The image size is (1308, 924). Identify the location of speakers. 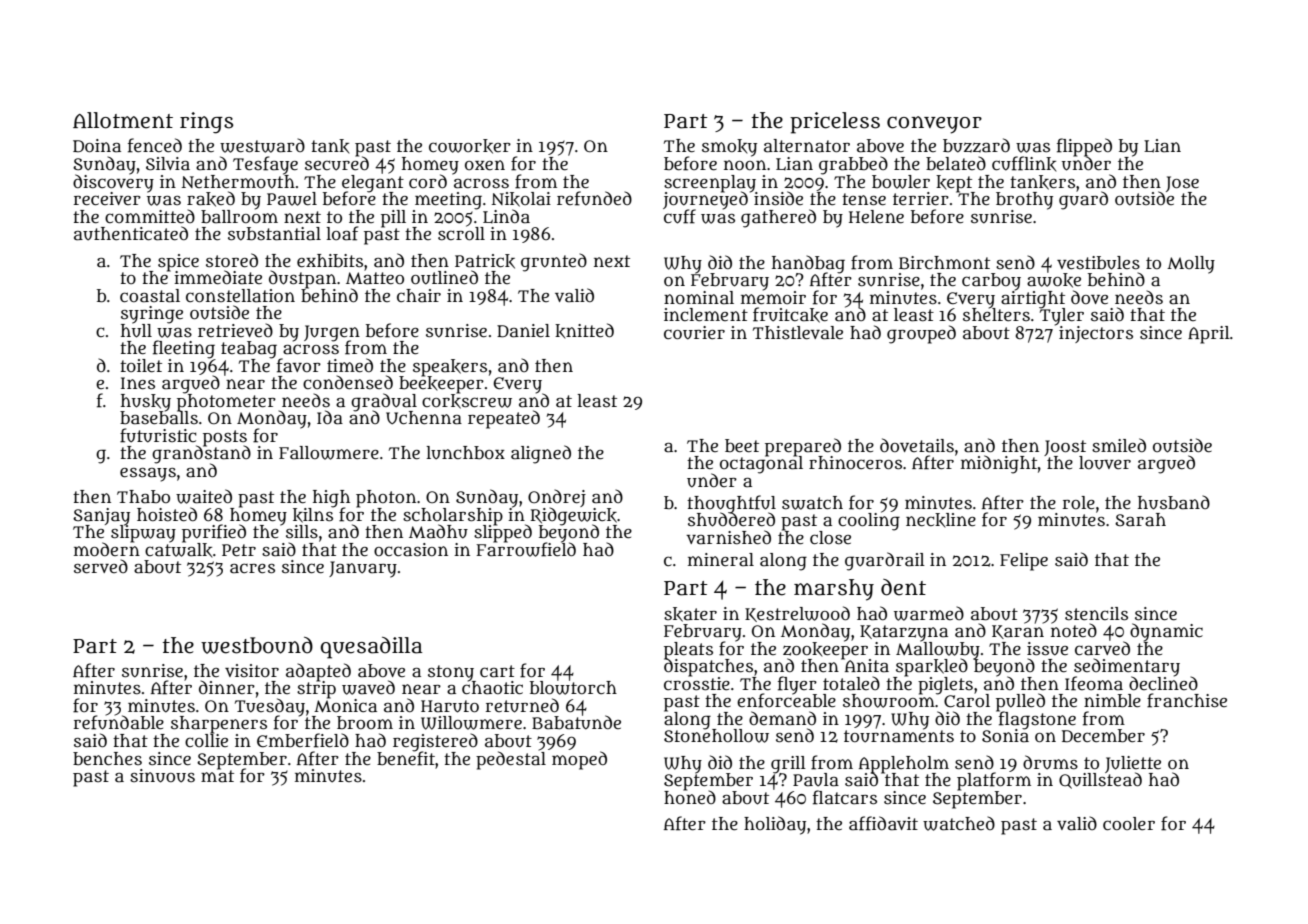
(450, 367).
